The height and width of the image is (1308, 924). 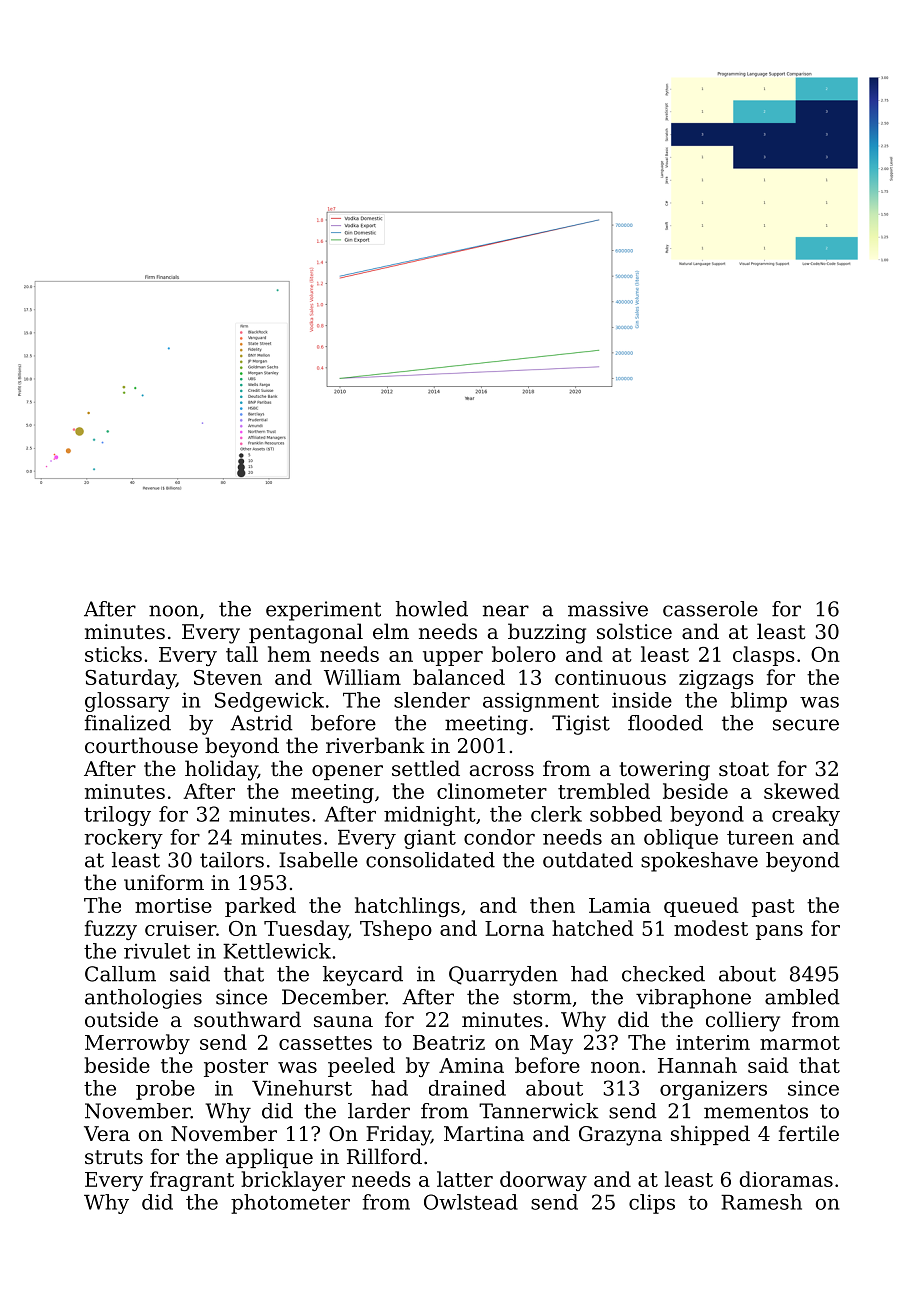 What do you see at coordinates (710, 609) in the image?
I see `casserole` at bounding box center [710, 609].
